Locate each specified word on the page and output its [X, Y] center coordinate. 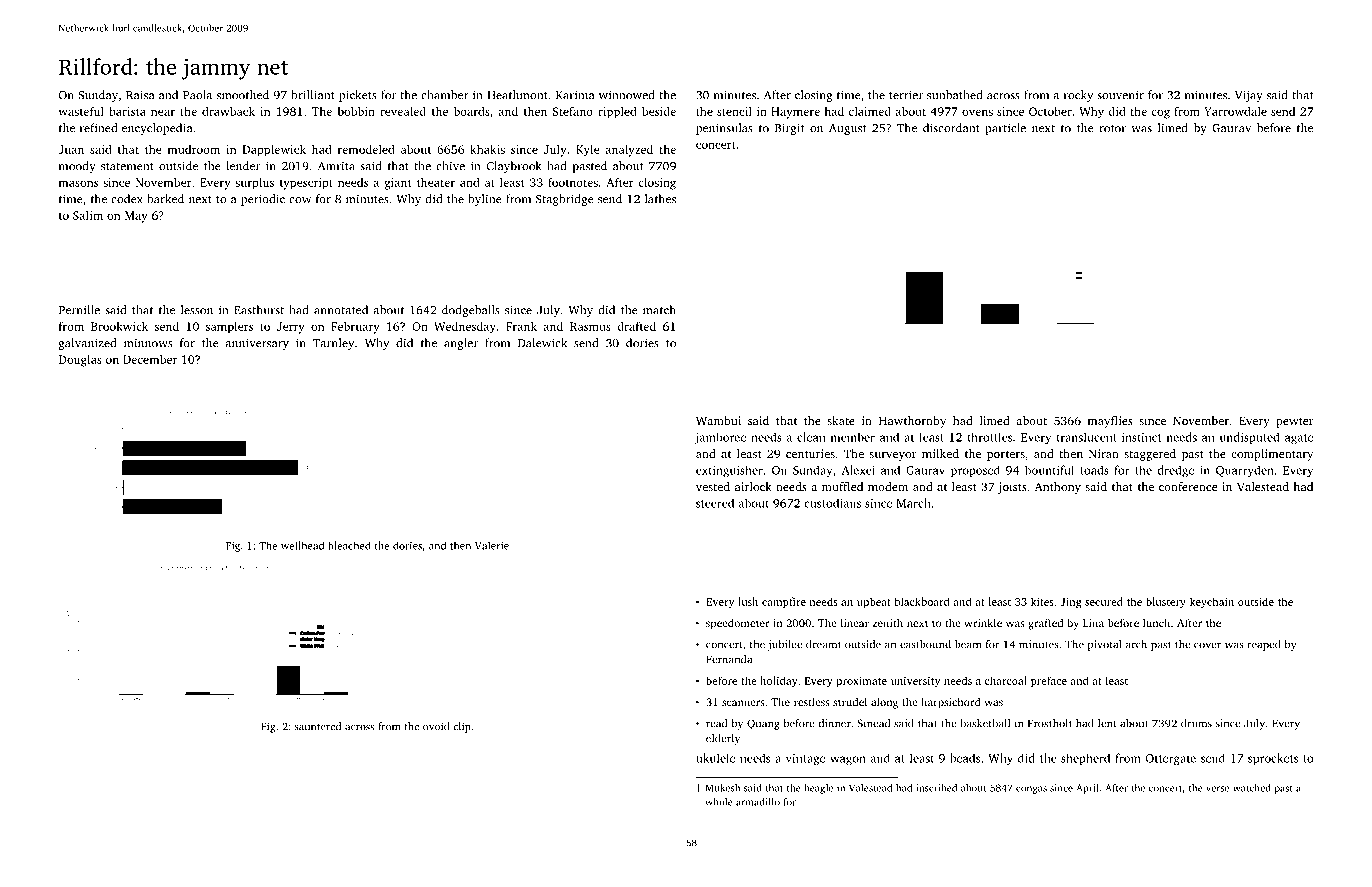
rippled [617, 112]
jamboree [720, 438]
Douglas [80, 361]
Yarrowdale [1235, 111]
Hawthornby [912, 422]
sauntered [318, 726]
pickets [358, 96]
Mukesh [722, 788]
